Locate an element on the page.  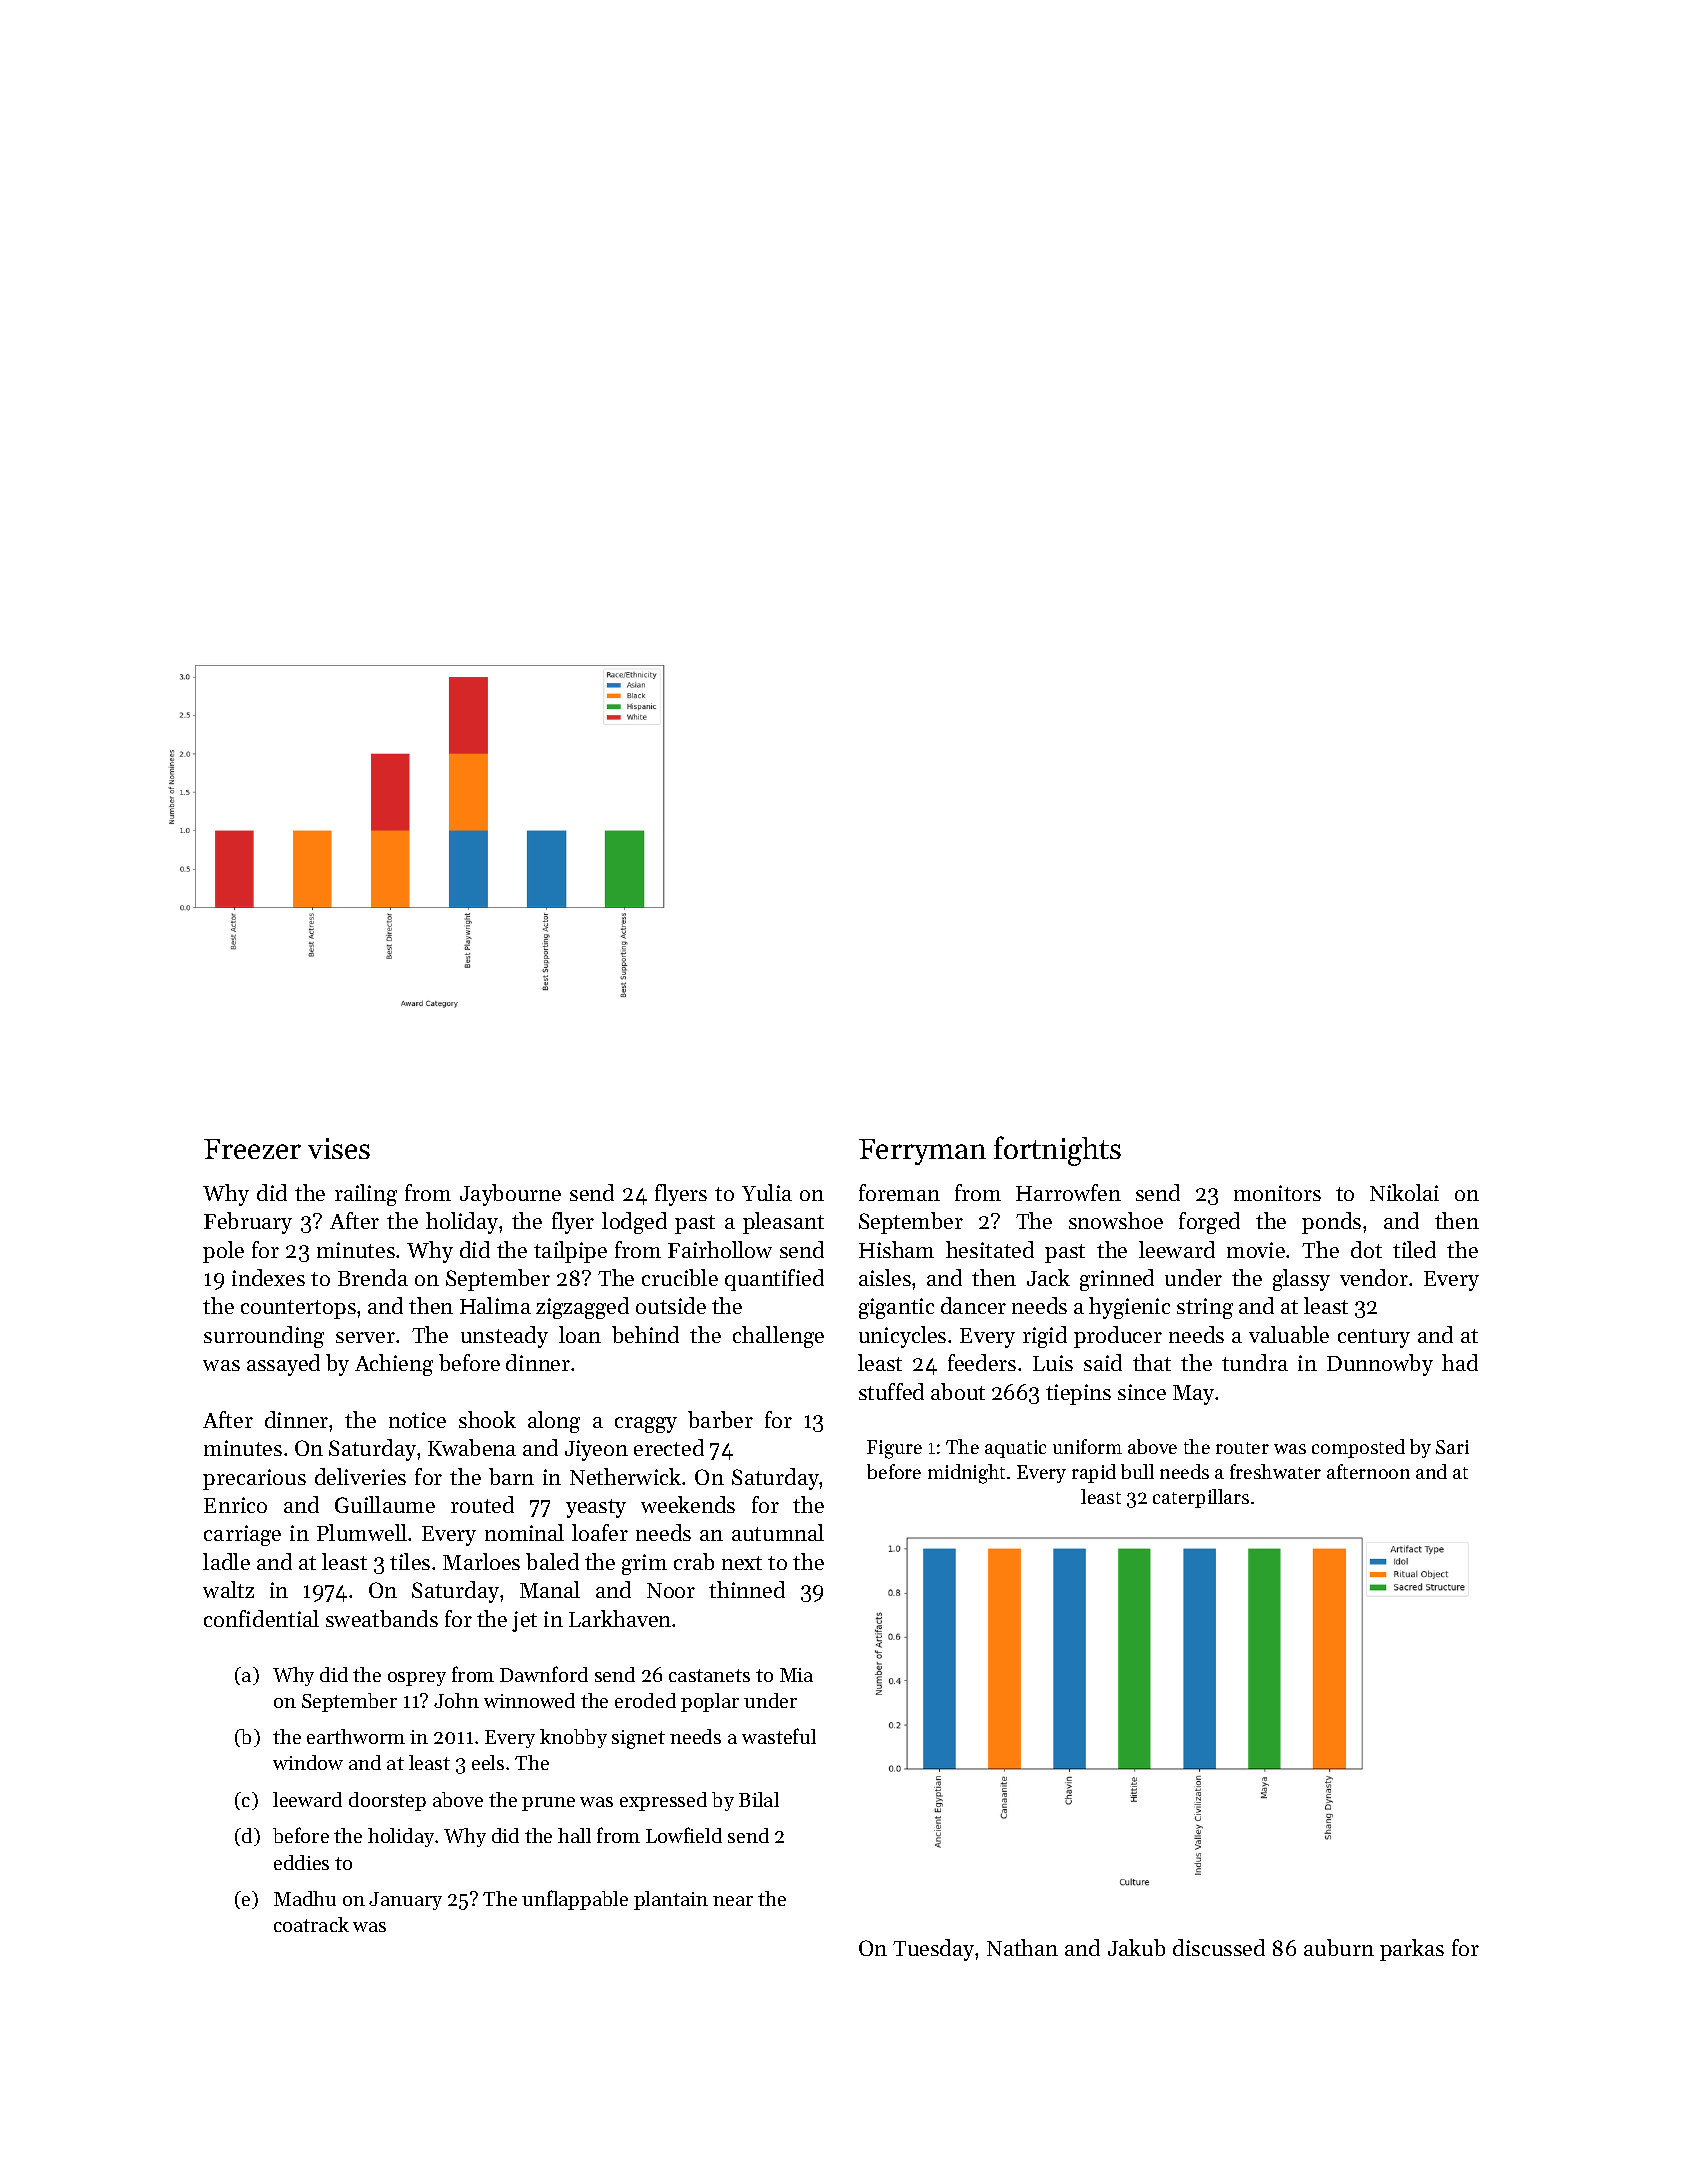
Fairhollow is located at coordinates (720, 1249).
